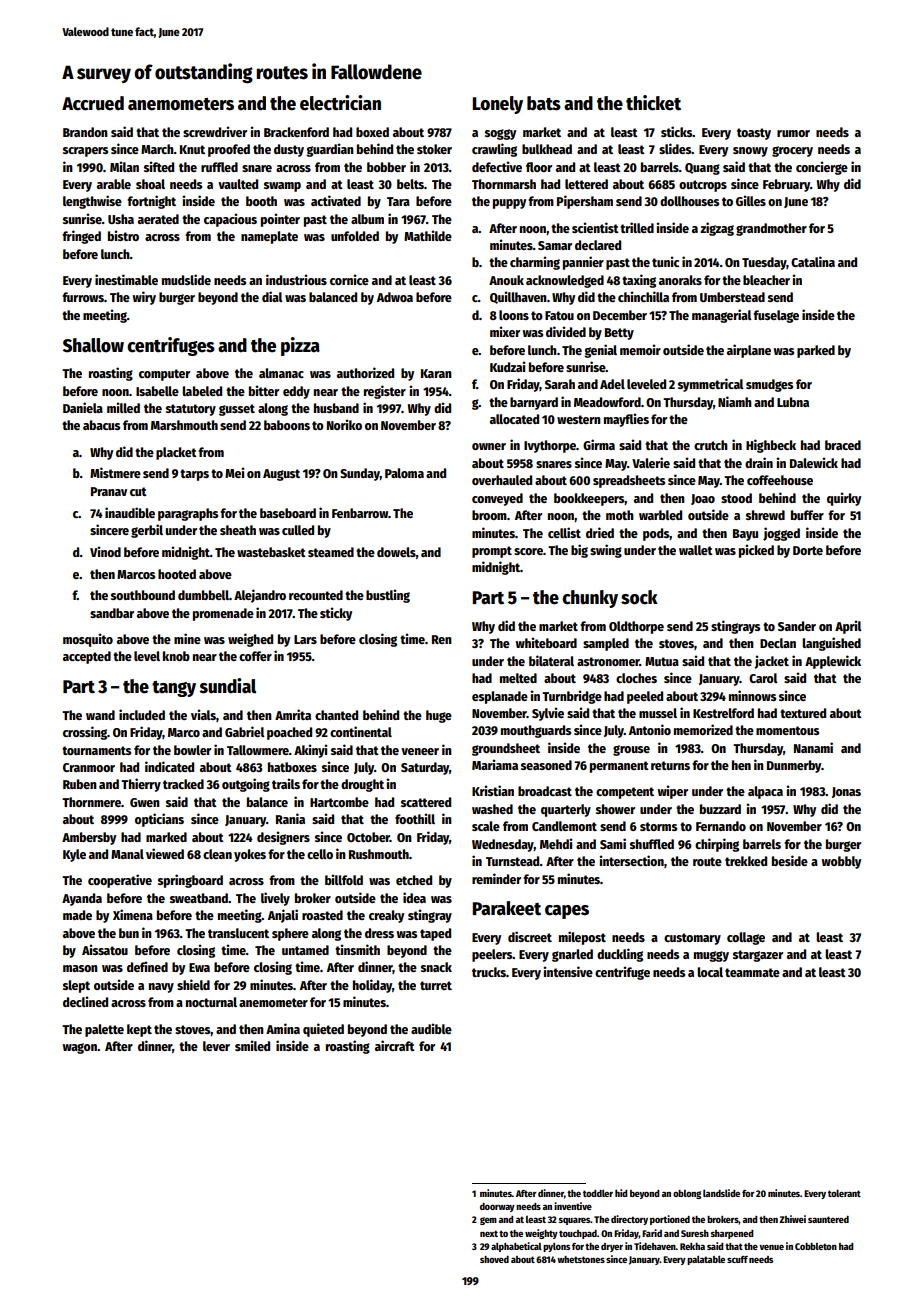 Image resolution: width=924 pixels, height=1308 pixels. I want to click on shoved, so click(494, 1259).
